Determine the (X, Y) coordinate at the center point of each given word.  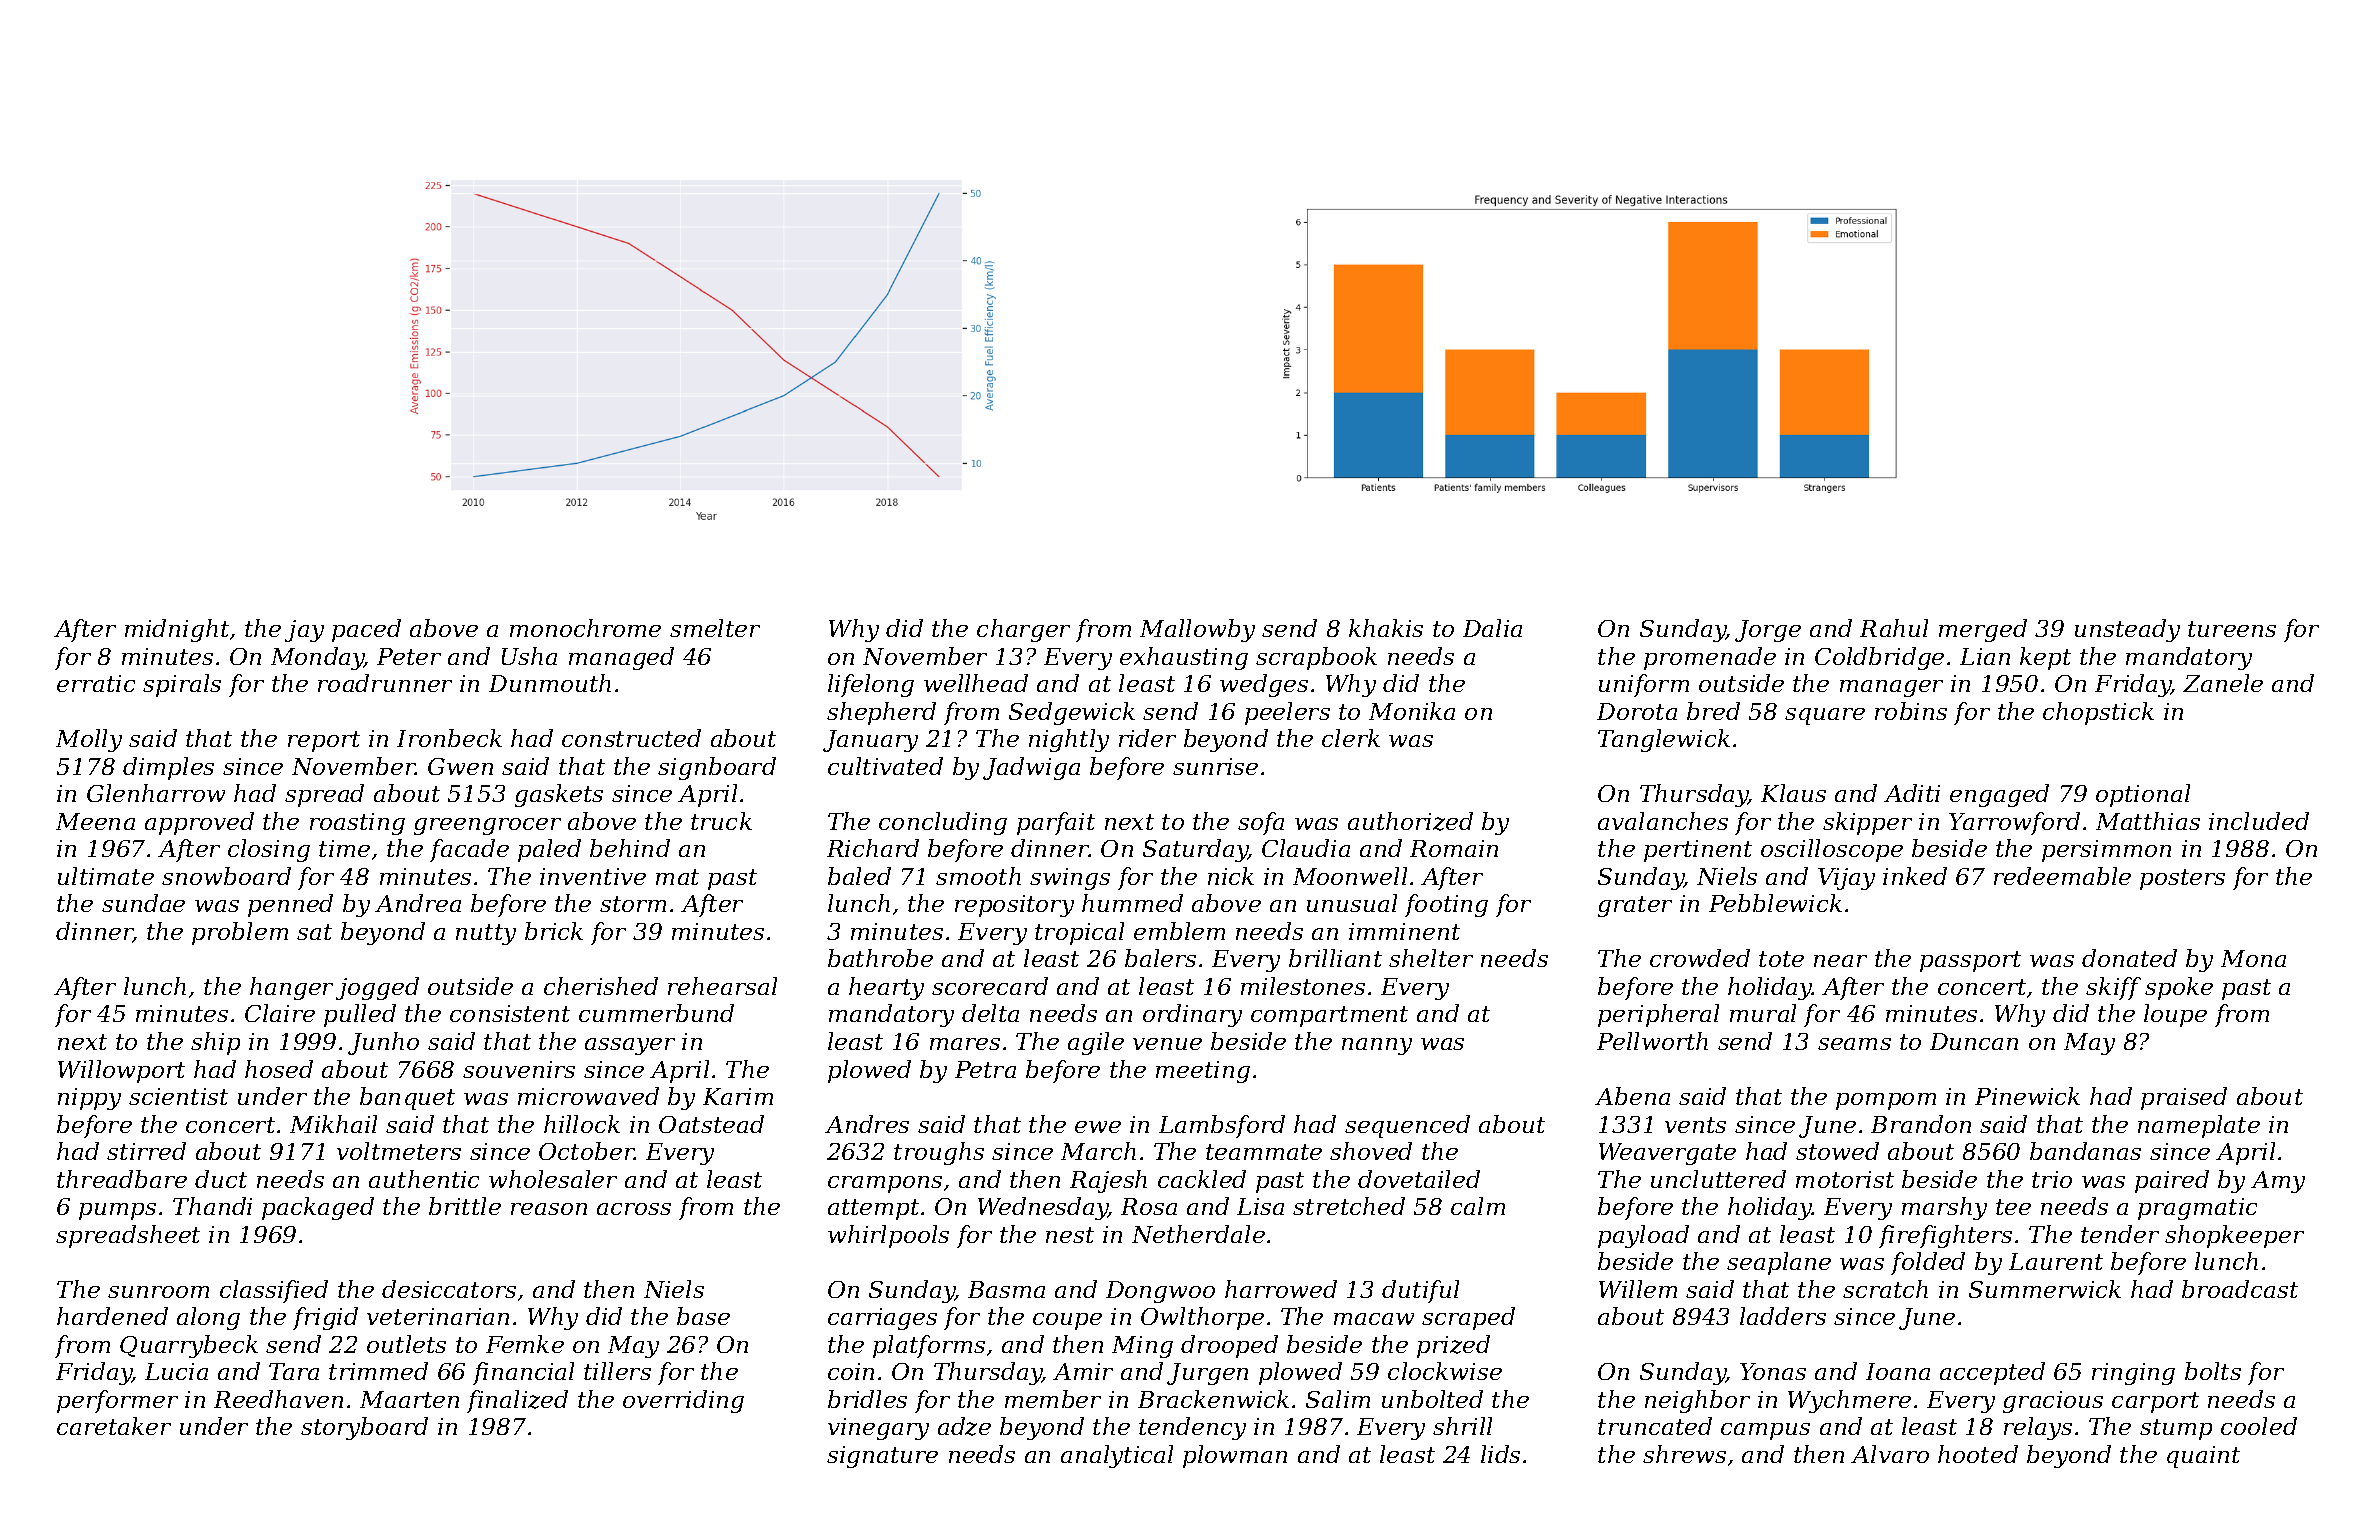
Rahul (1894, 628)
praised (2184, 1098)
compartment (1329, 1016)
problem (240, 933)
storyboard (364, 1428)
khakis (1386, 628)
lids (1500, 1454)
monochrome (585, 628)
